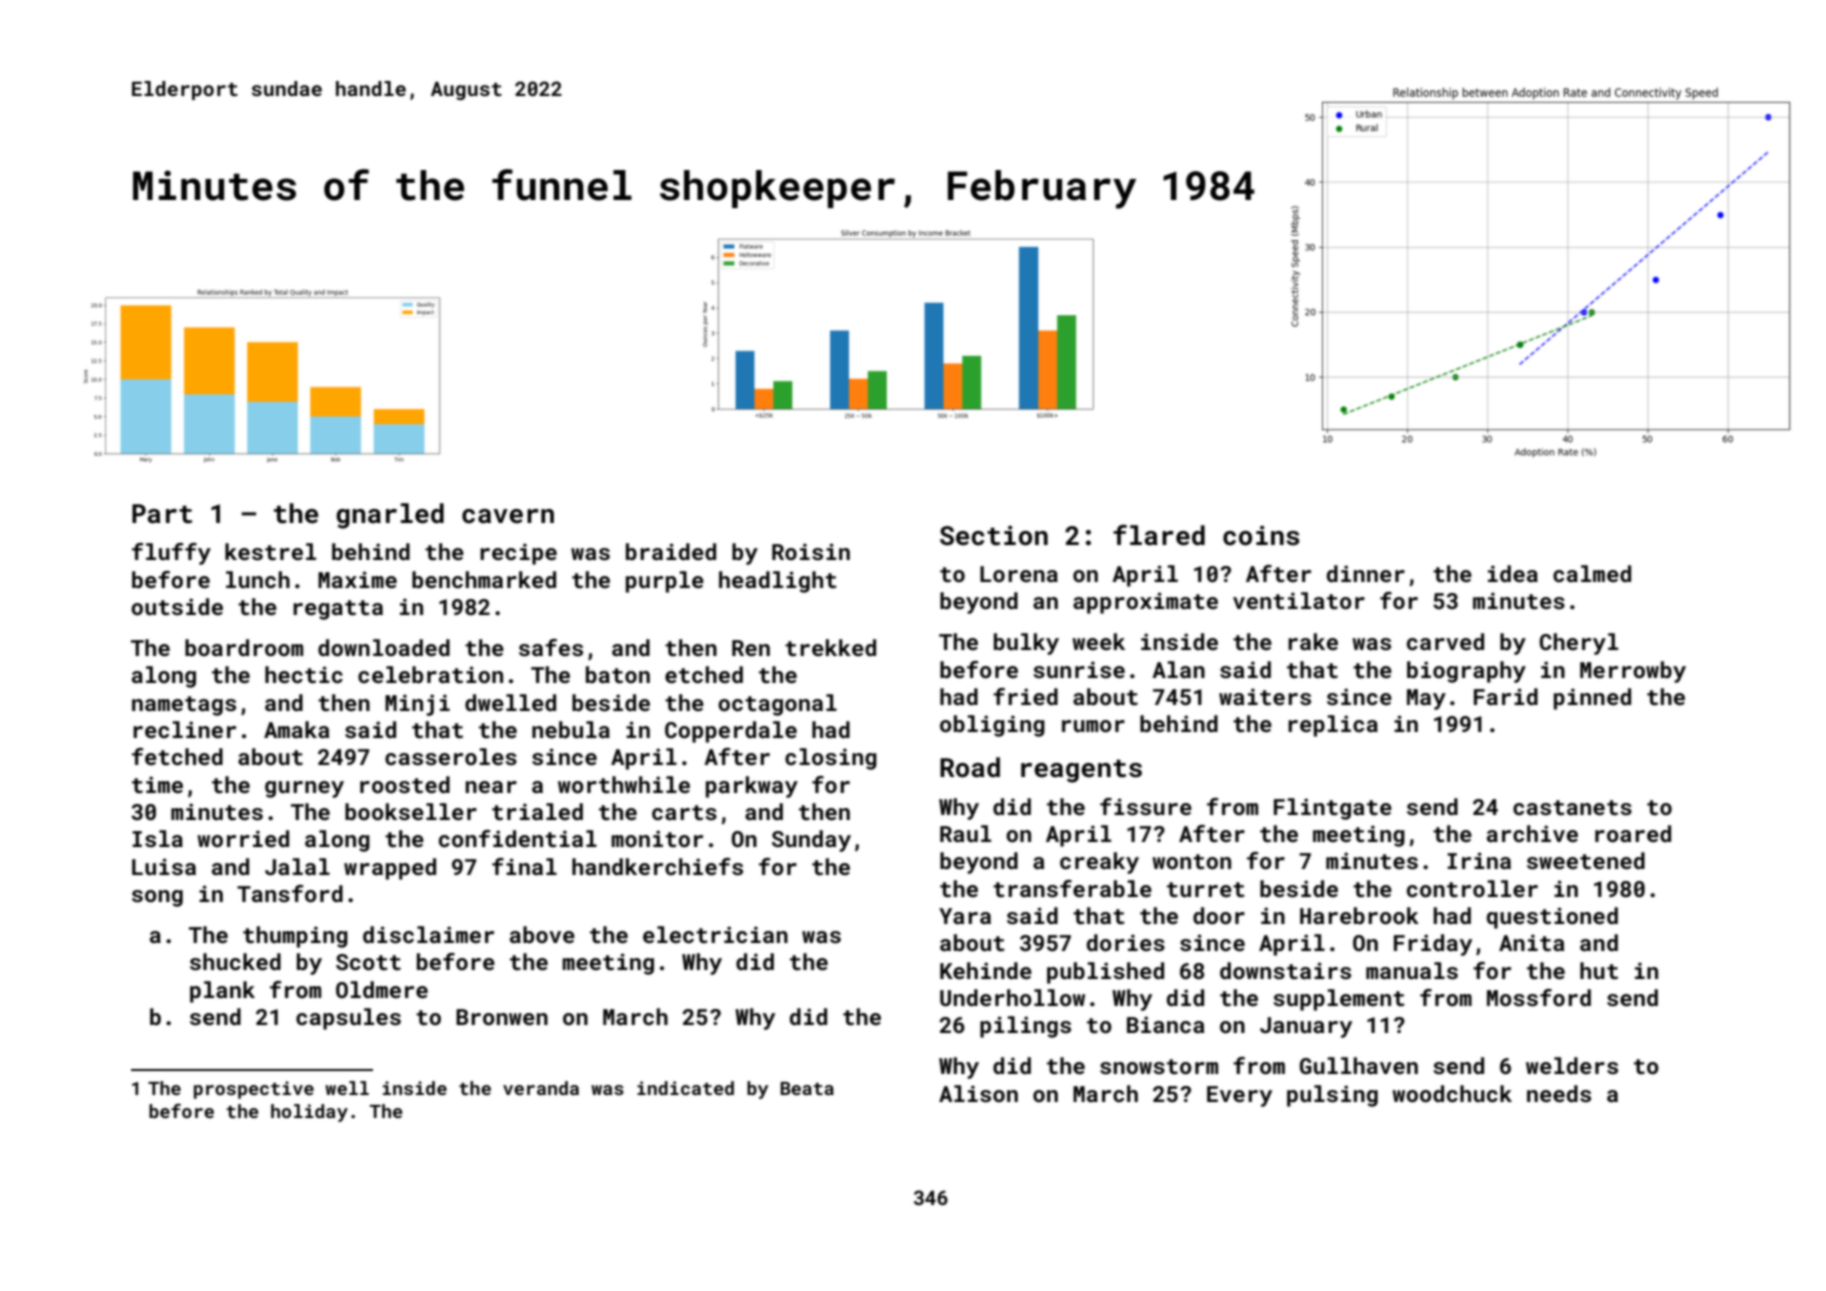 The height and width of the image is (1291, 1826). What do you see at coordinates (978, 1093) in the image?
I see `Alison` at bounding box center [978, 1093].
